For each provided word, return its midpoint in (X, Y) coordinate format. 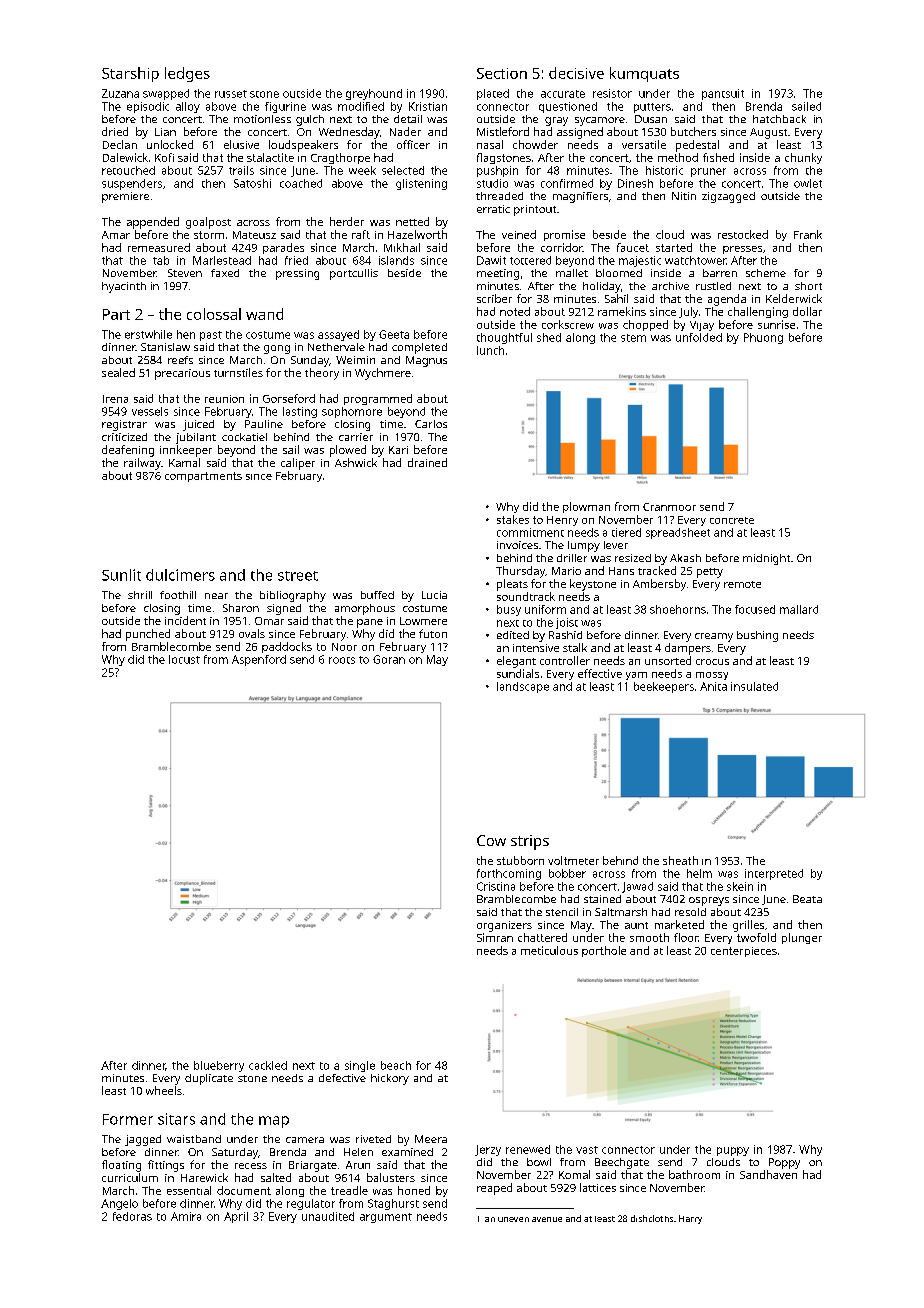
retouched (128, 170)
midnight (766, 559)
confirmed (567, 183)
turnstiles (238, 372)
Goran (389, 659)
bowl (539, 1162)
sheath (680, 860)
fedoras (132, 1216)
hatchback (779, 119)
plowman (586, 507)
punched (148, 635)
